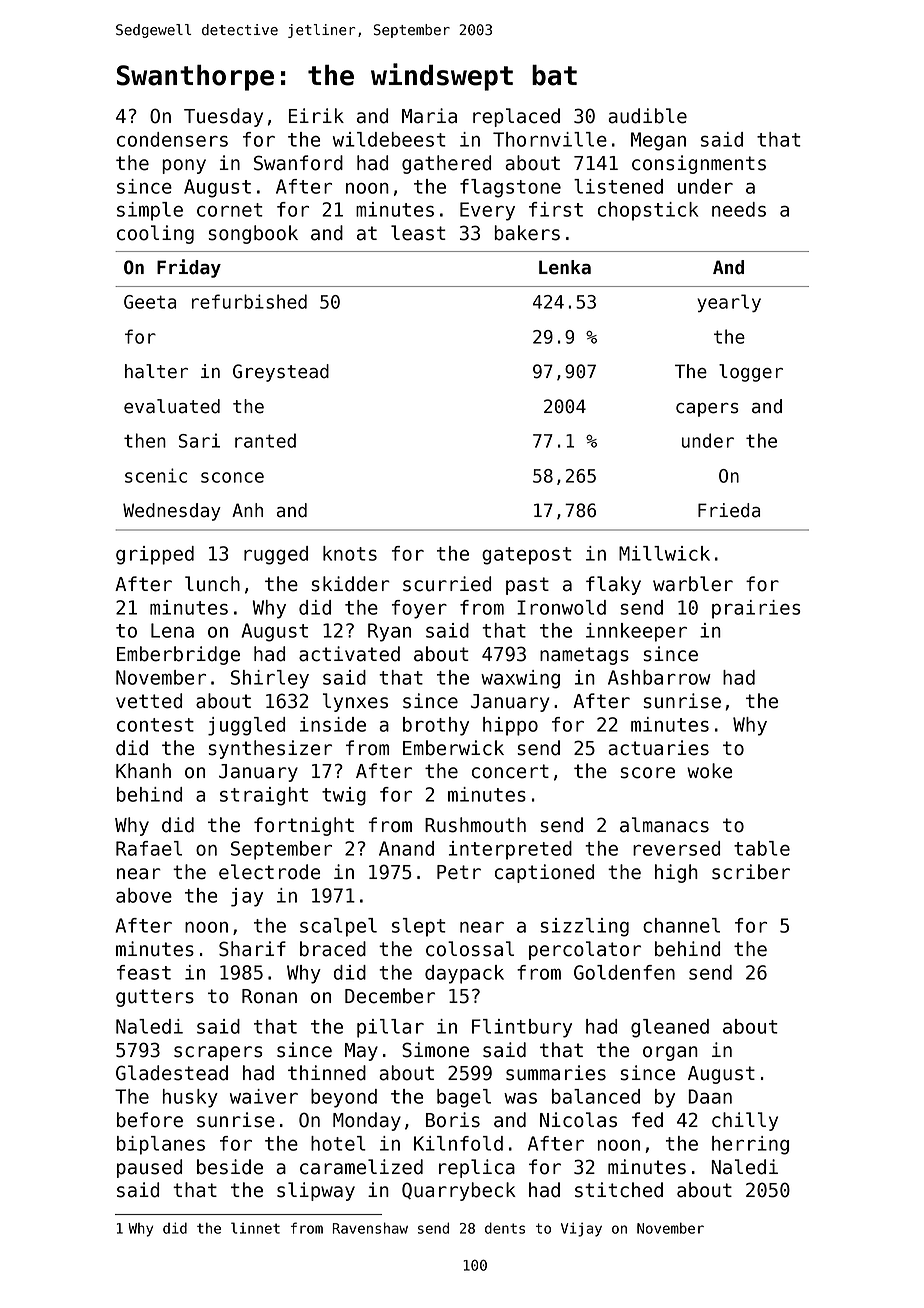 This screenshot has width=924, height=1308. Describe the element at coordinates (265, 440) in the screenshot. I see `ranted` at that location.
